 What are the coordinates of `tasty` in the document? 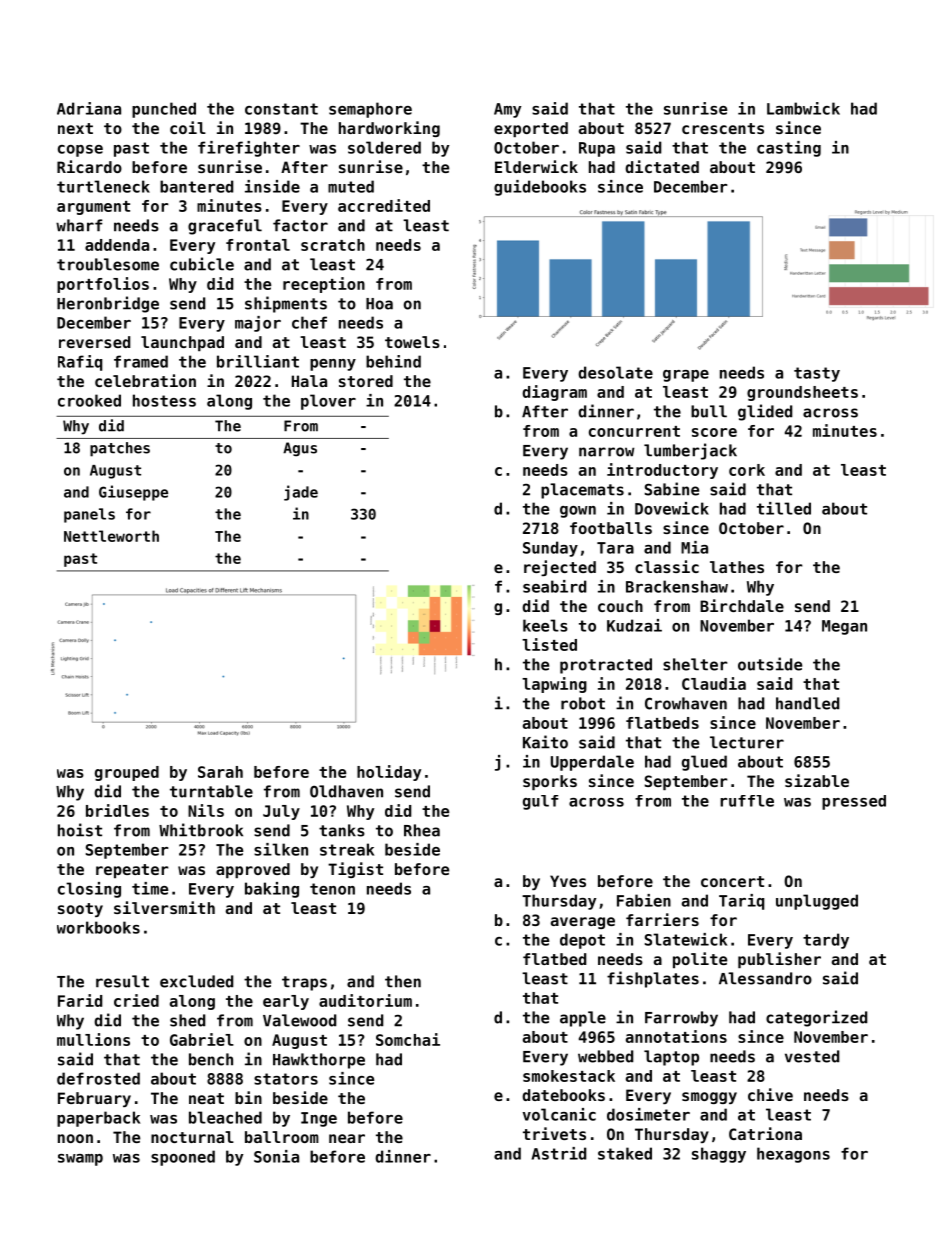 It's located at (817, 374).
